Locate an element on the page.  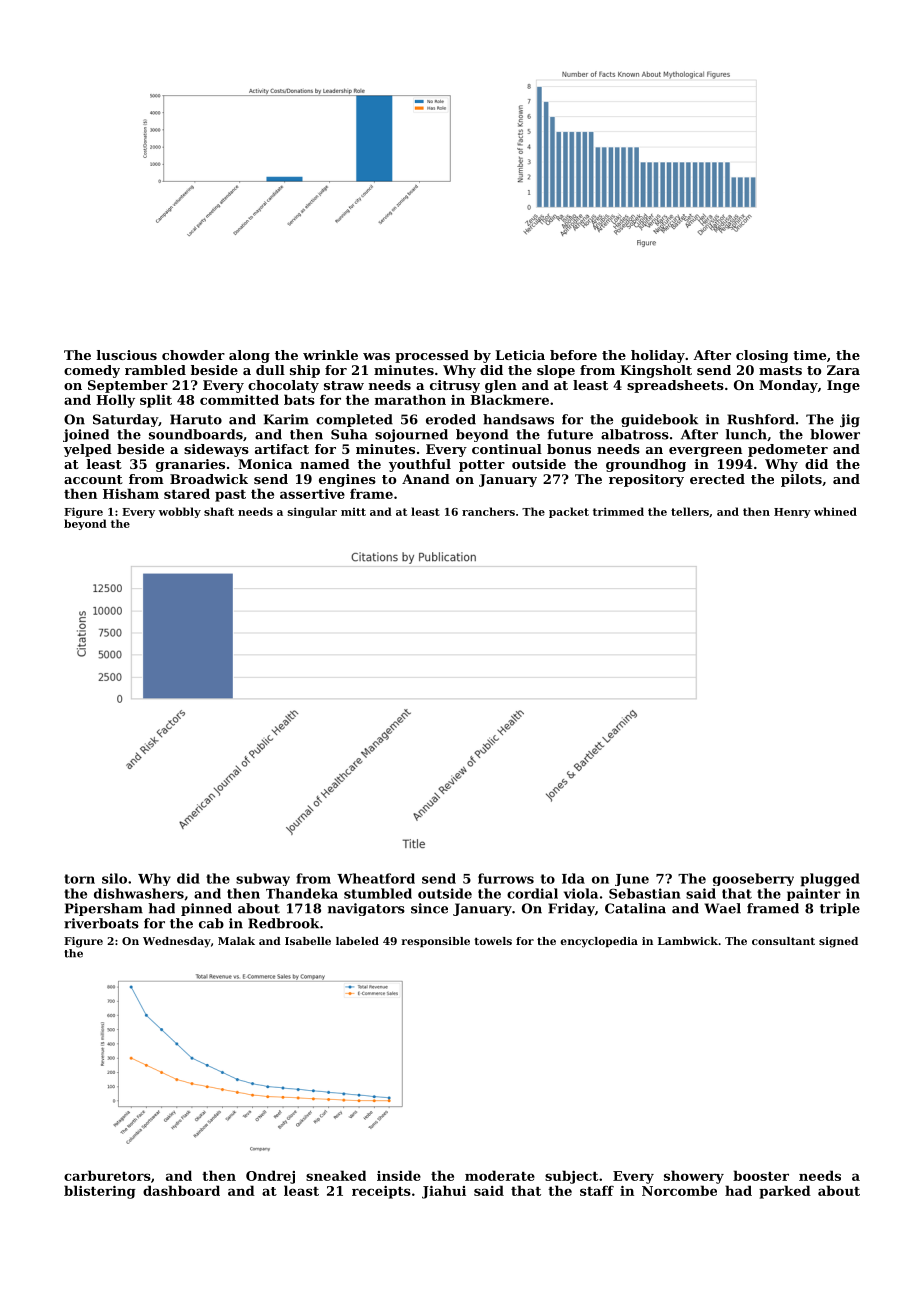
blistering is located at coordinates (100, 1192).
